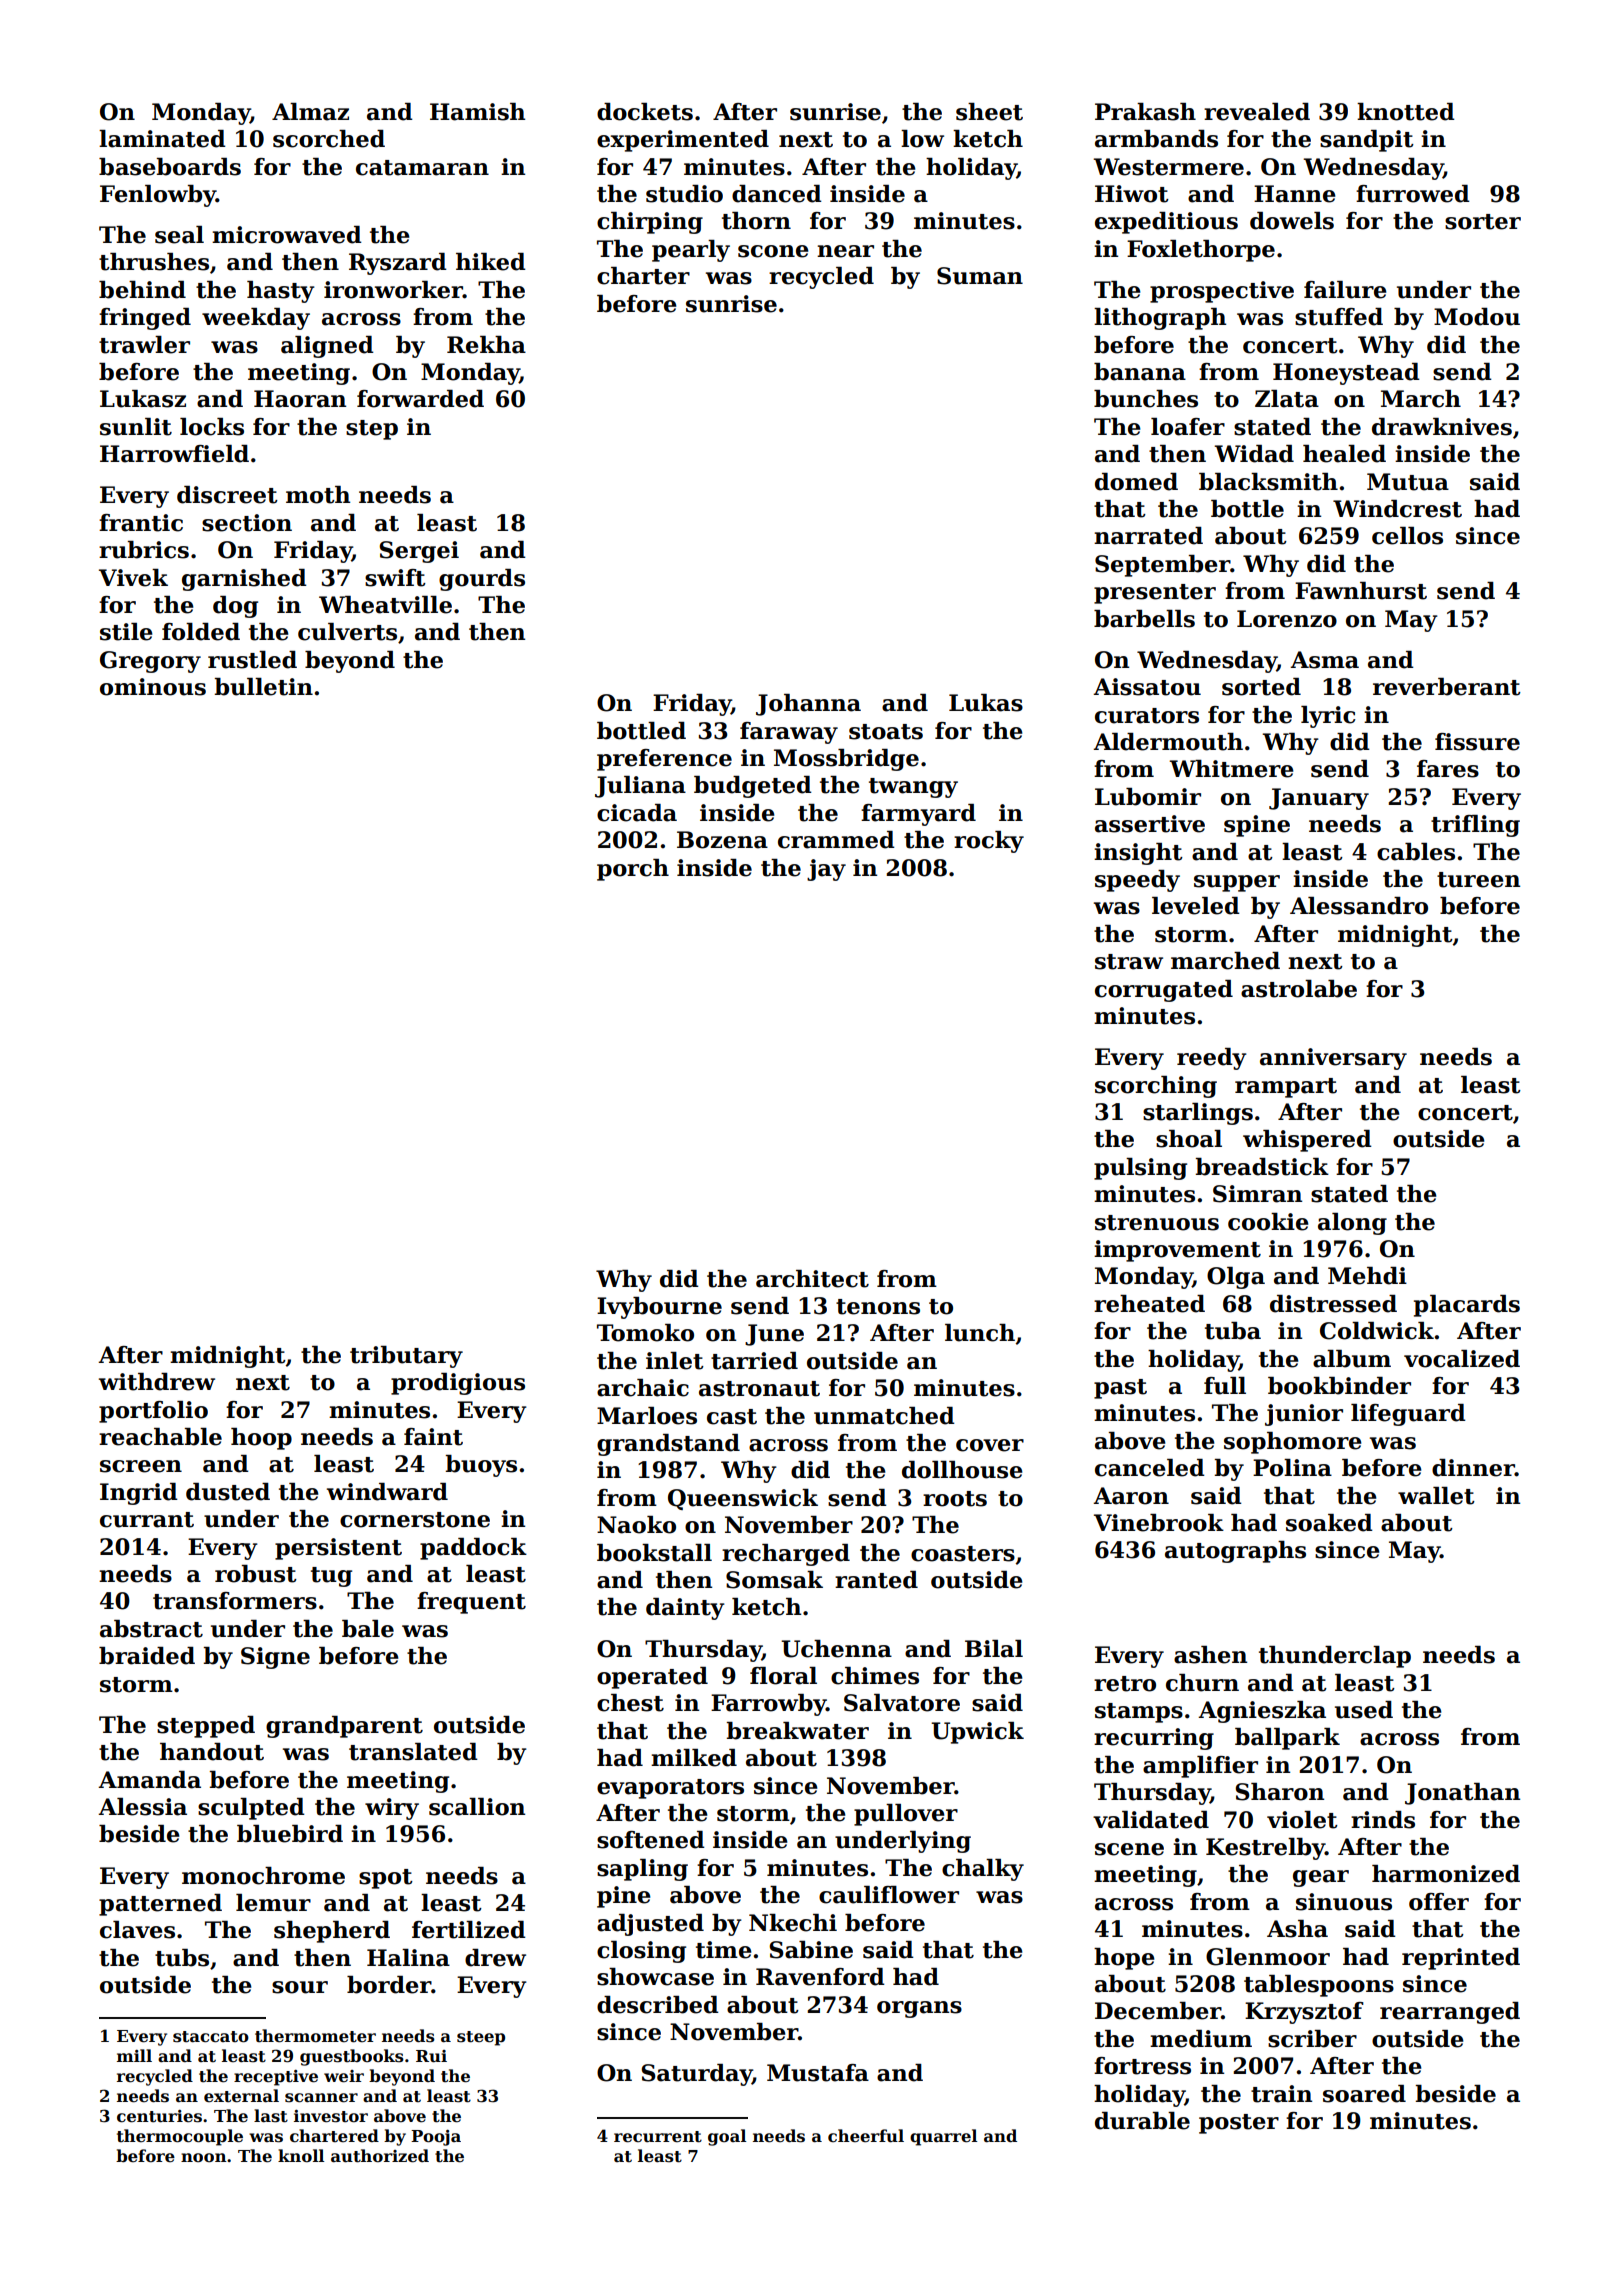  I want to click on cellos, so click(1407, 536).
